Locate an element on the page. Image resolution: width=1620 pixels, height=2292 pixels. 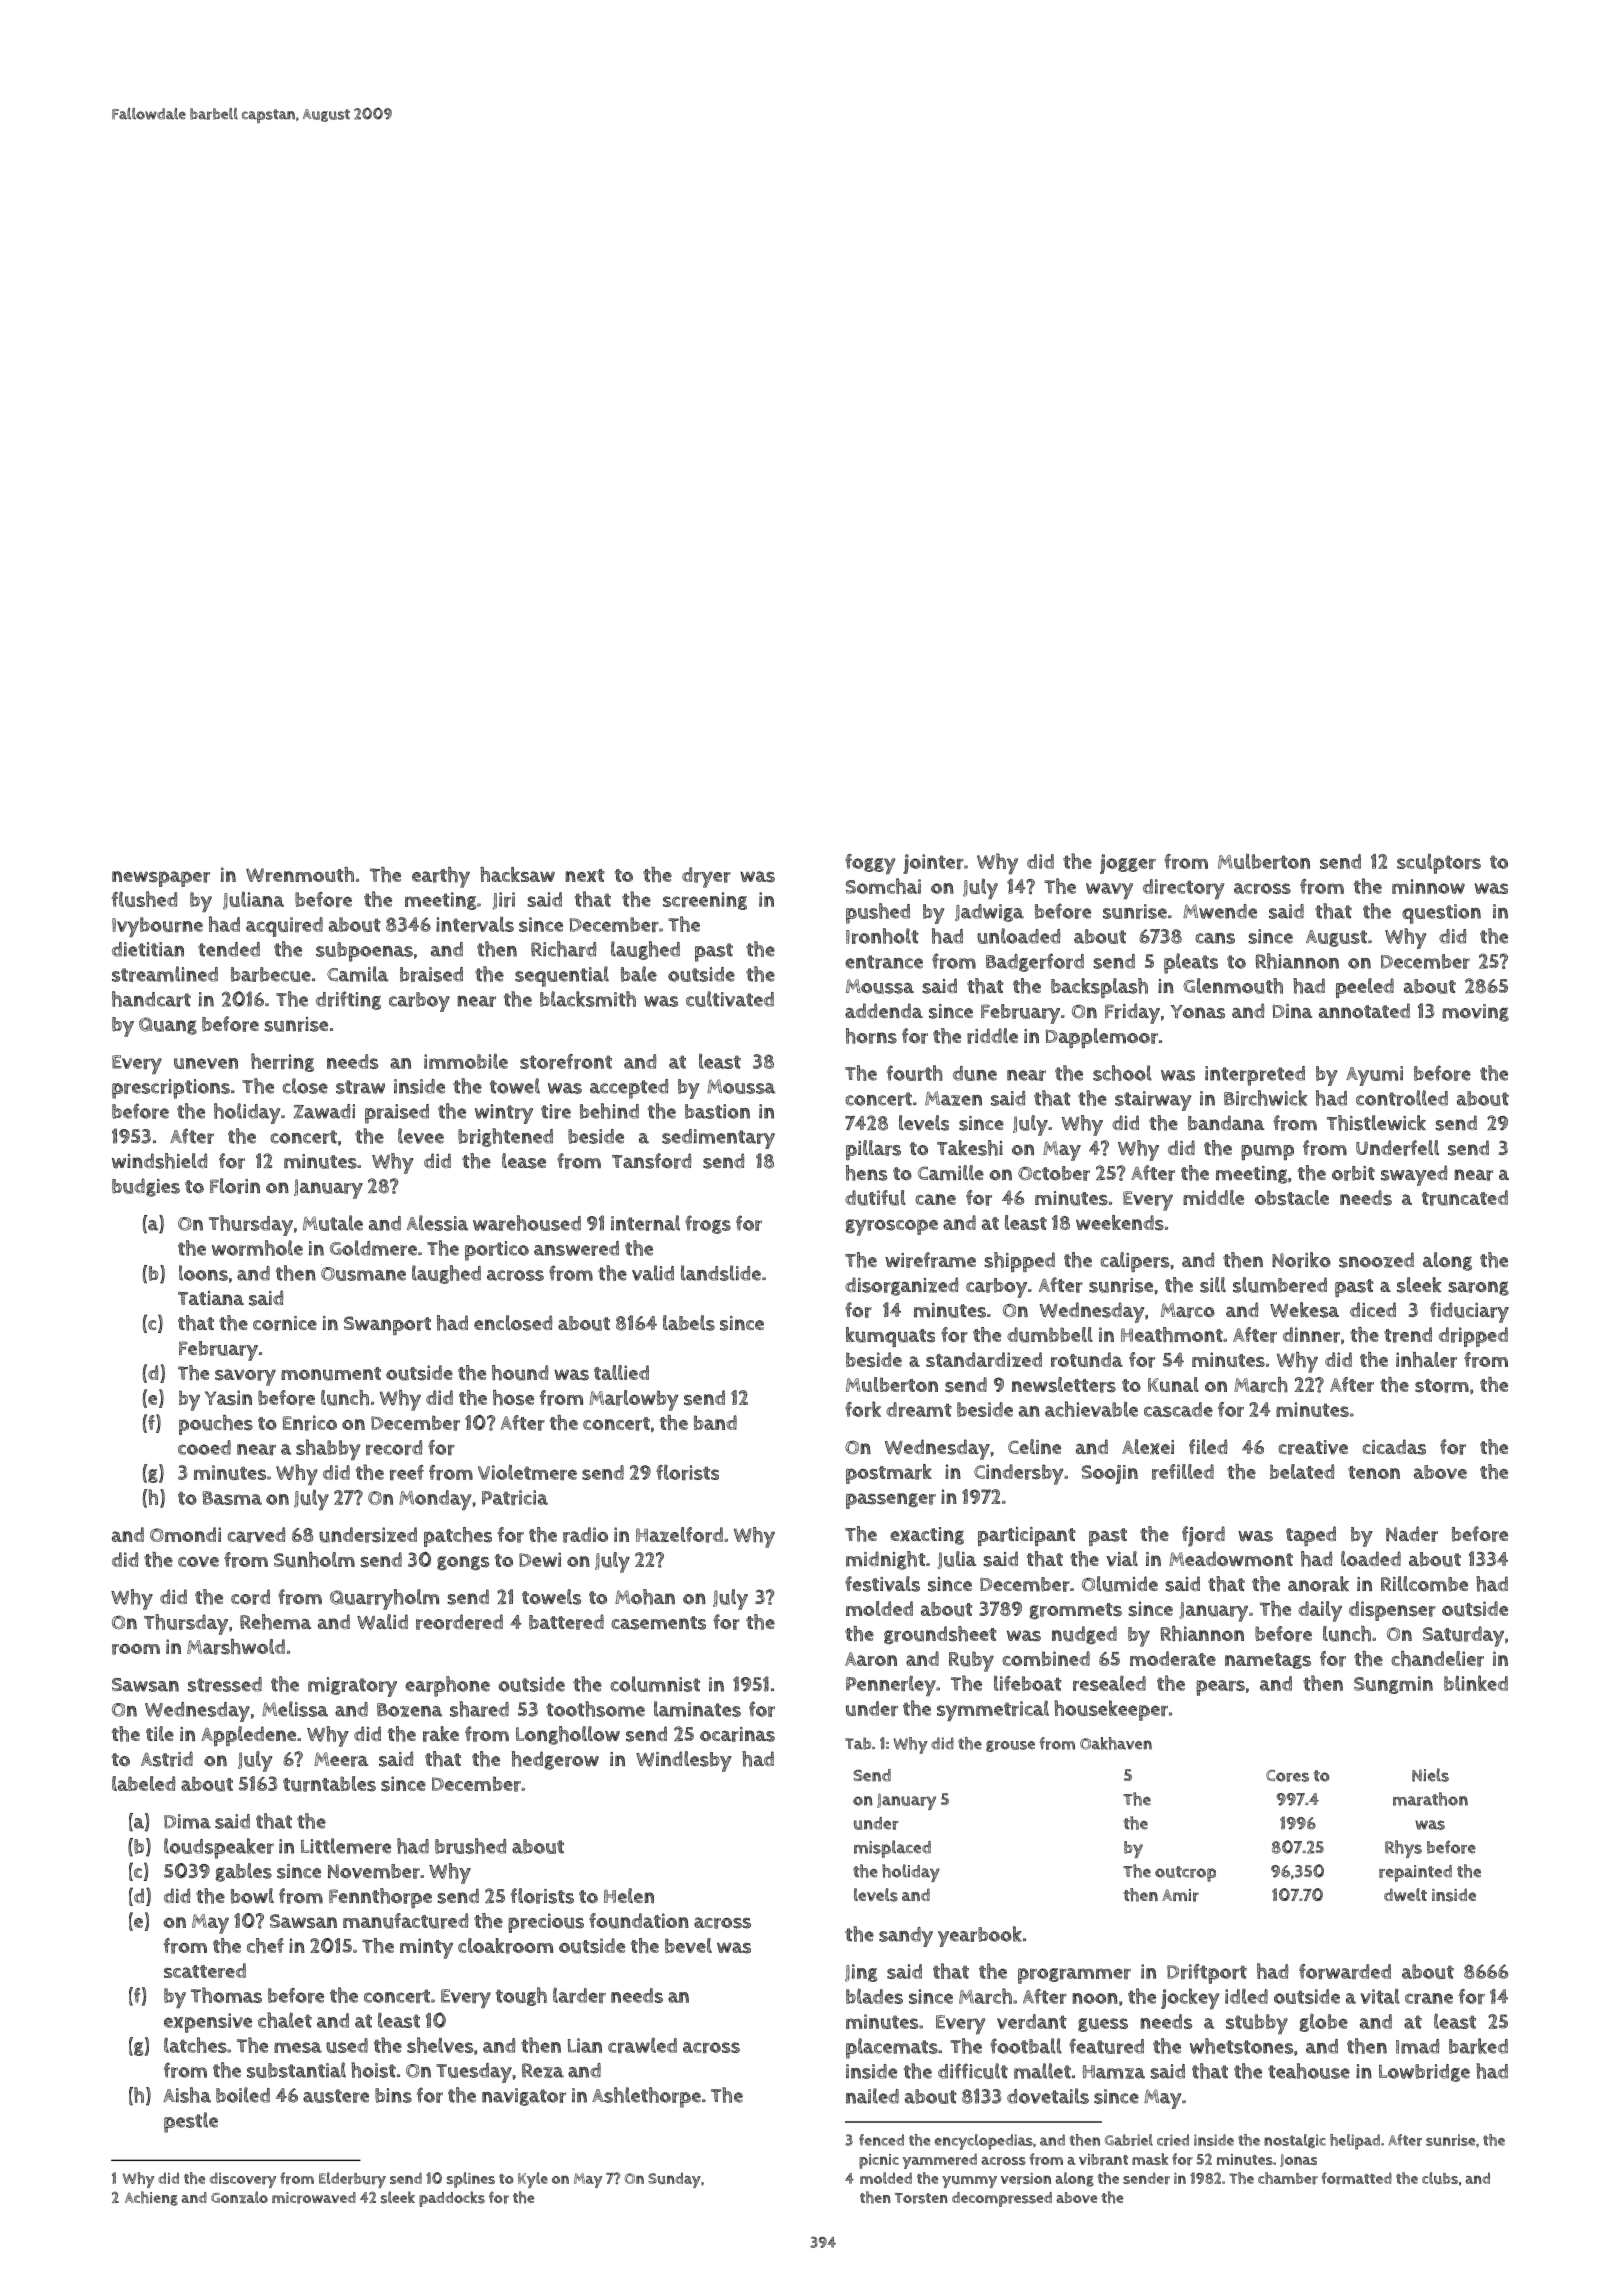
Saturday is located at coordinates (1463, 1636).
